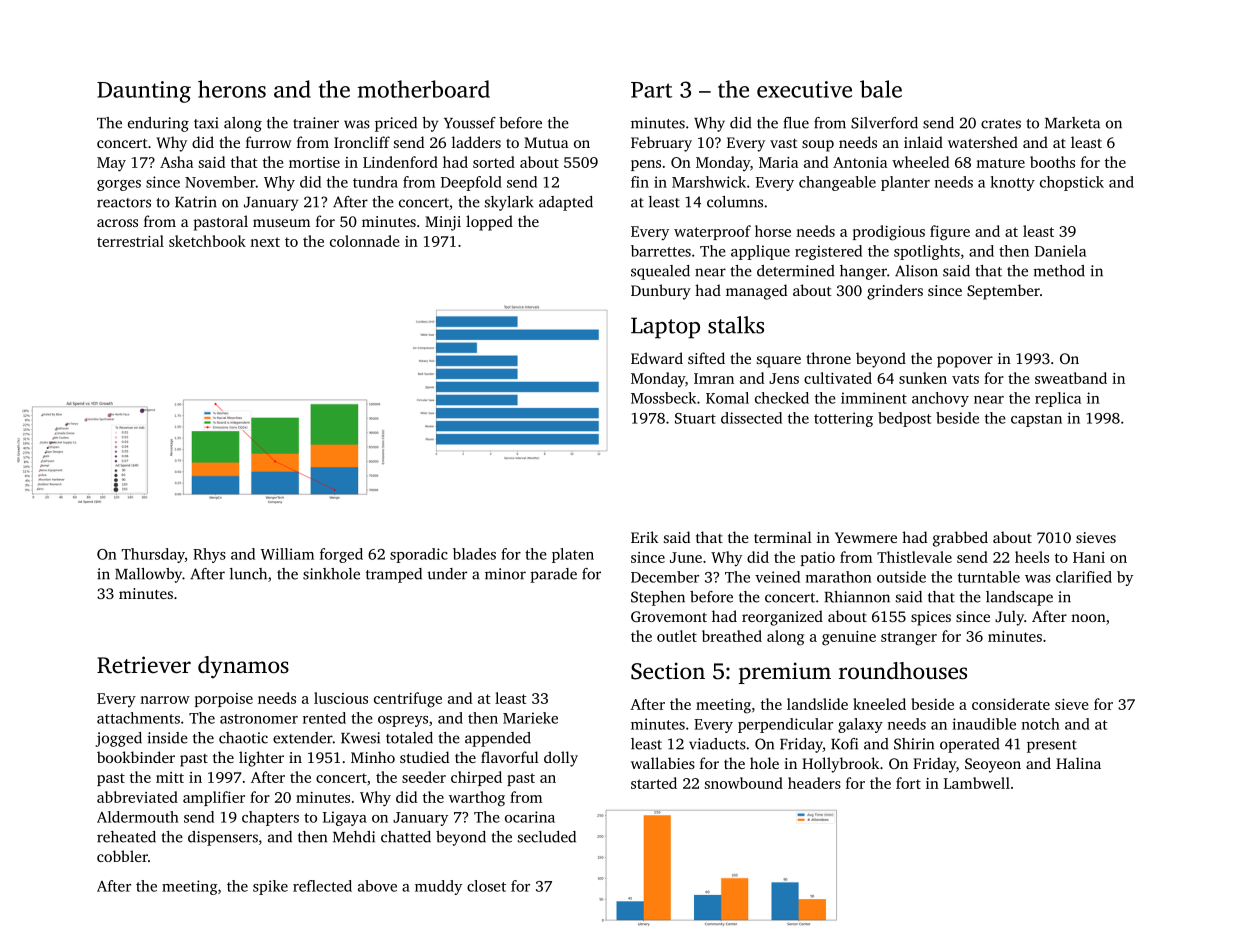  Describe the element at coordinates (1059, 271) in the image. I see `method` at that location.
